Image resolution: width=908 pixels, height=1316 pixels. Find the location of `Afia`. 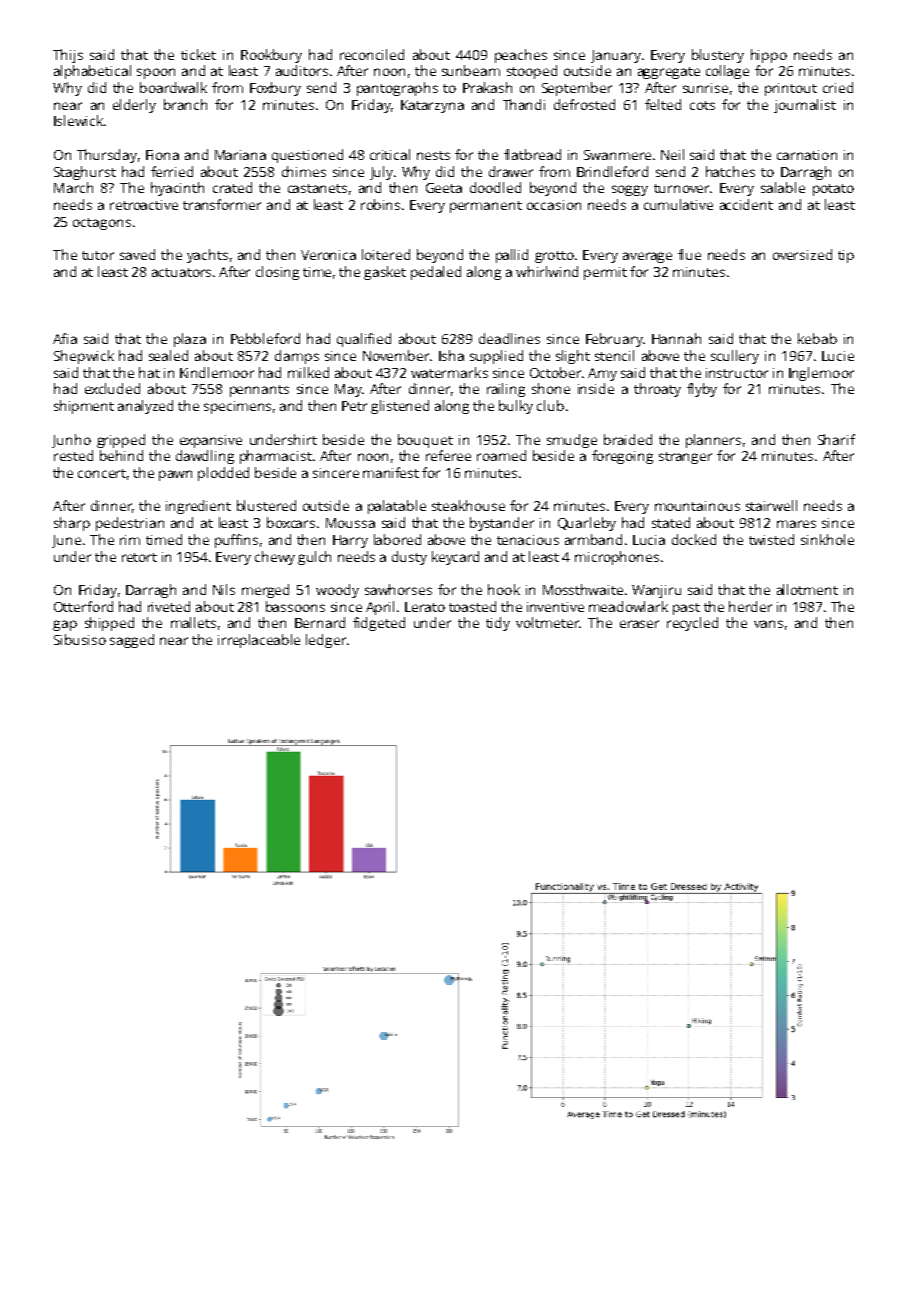

Afia is located at coordinates (65, 338).
